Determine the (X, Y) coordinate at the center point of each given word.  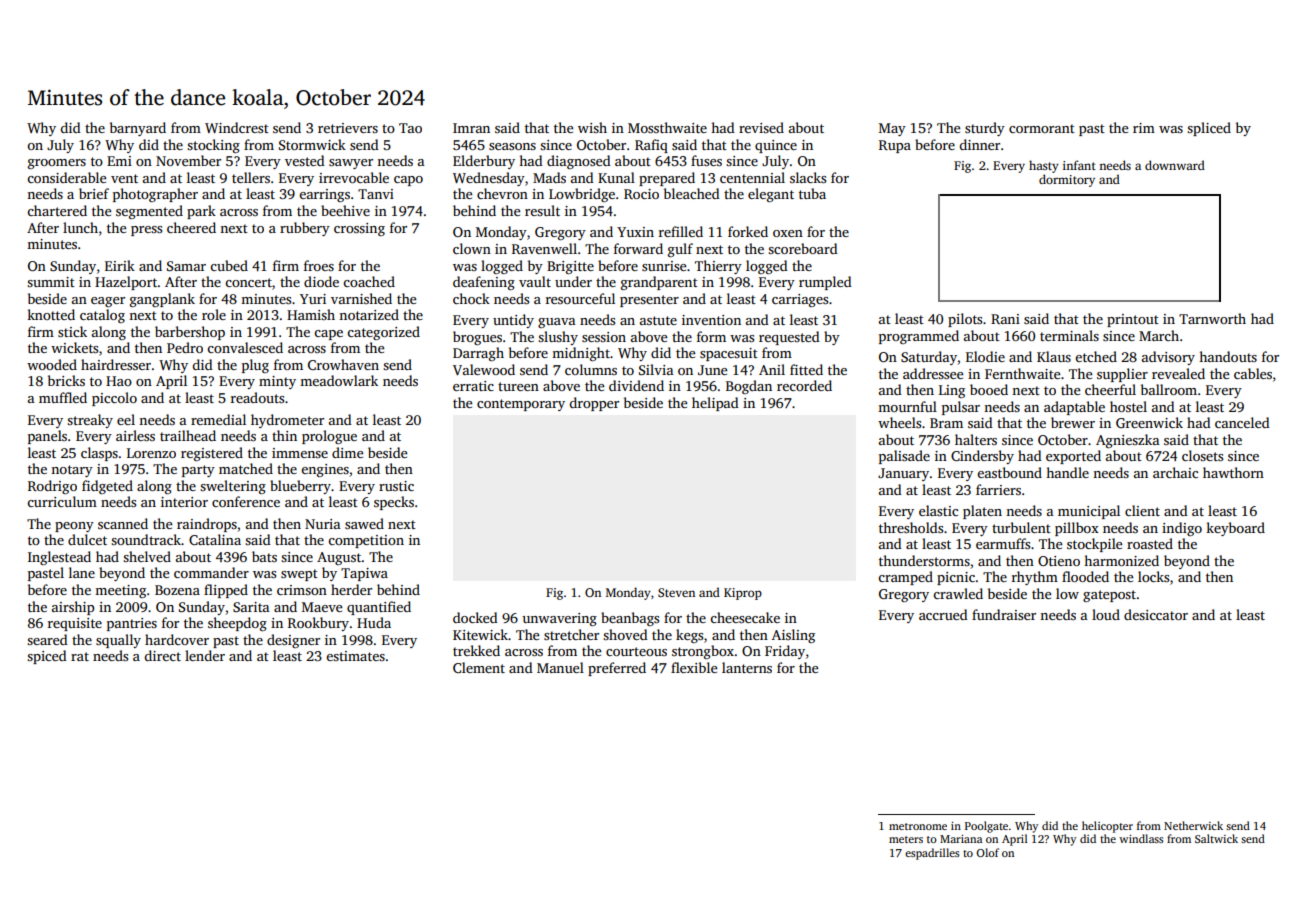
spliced (1209, 129)
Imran (471, 128)
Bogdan (749, 387)
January (903, 474)
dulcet (87, 539)
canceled (1242, 422)
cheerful (1110, 389)
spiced (47, 657)
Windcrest (237, 127)
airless (135, 435)
